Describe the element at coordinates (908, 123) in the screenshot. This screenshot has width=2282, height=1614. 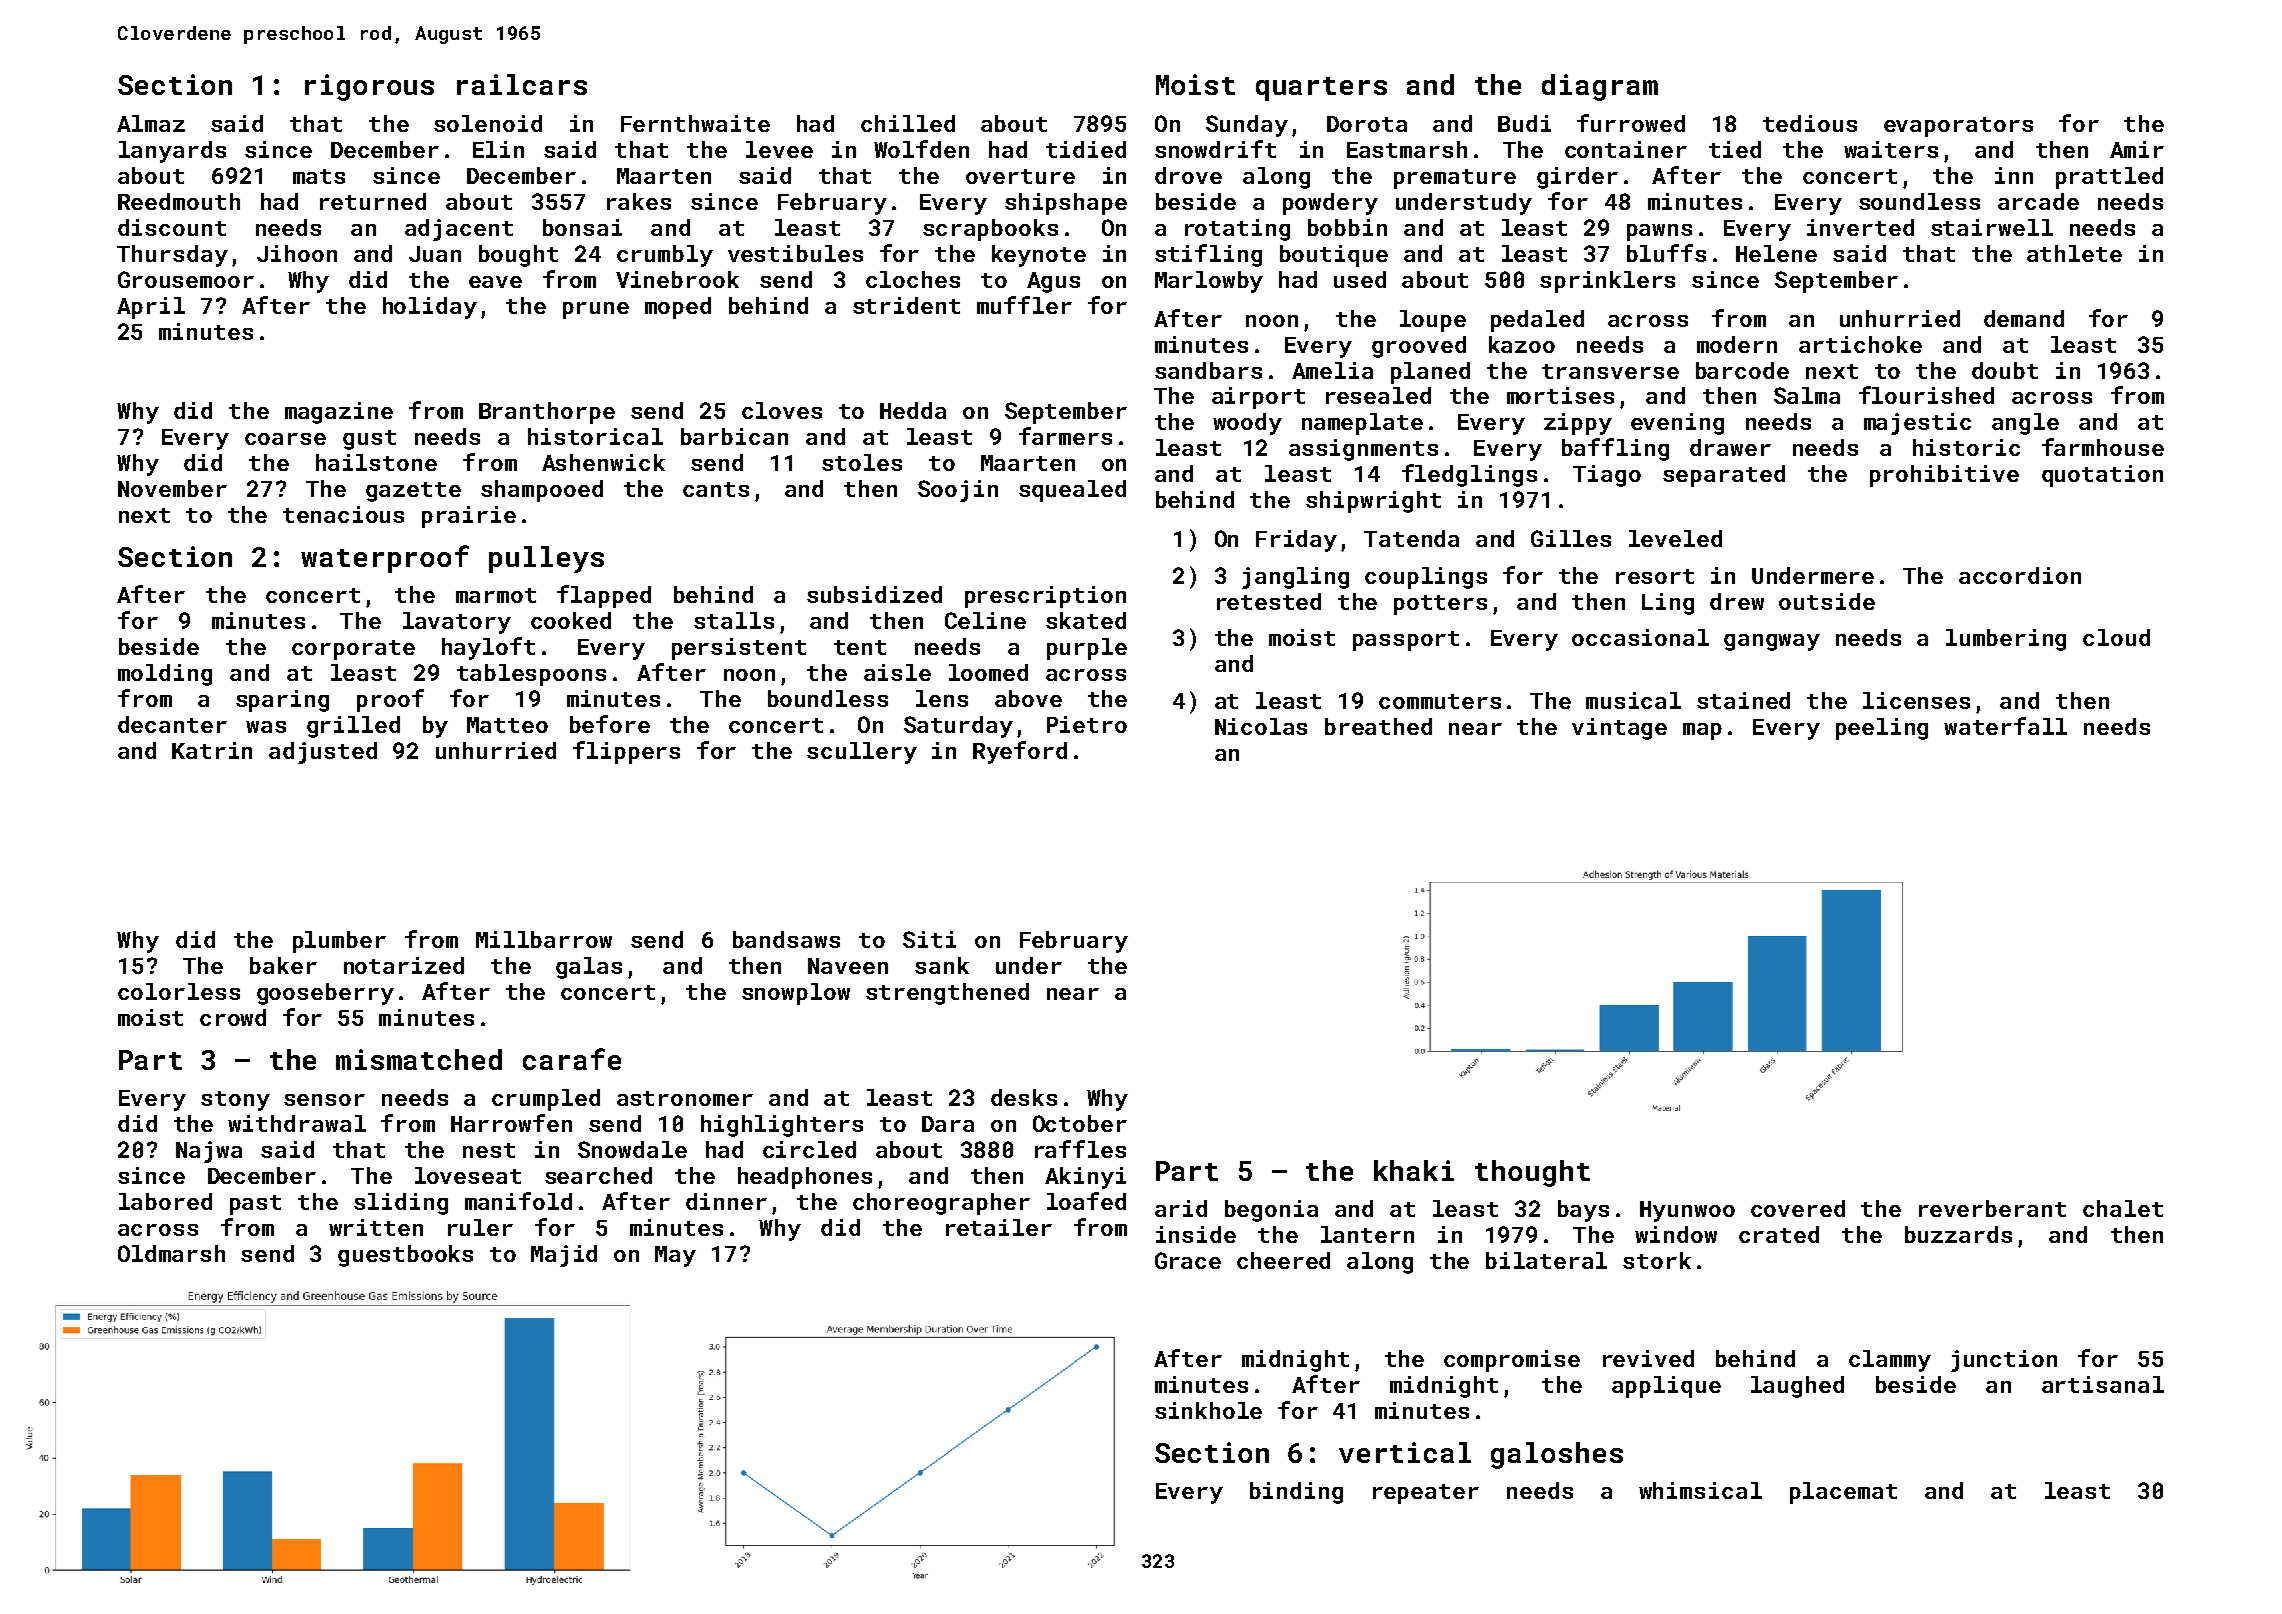
I see `chilled` at that location.
